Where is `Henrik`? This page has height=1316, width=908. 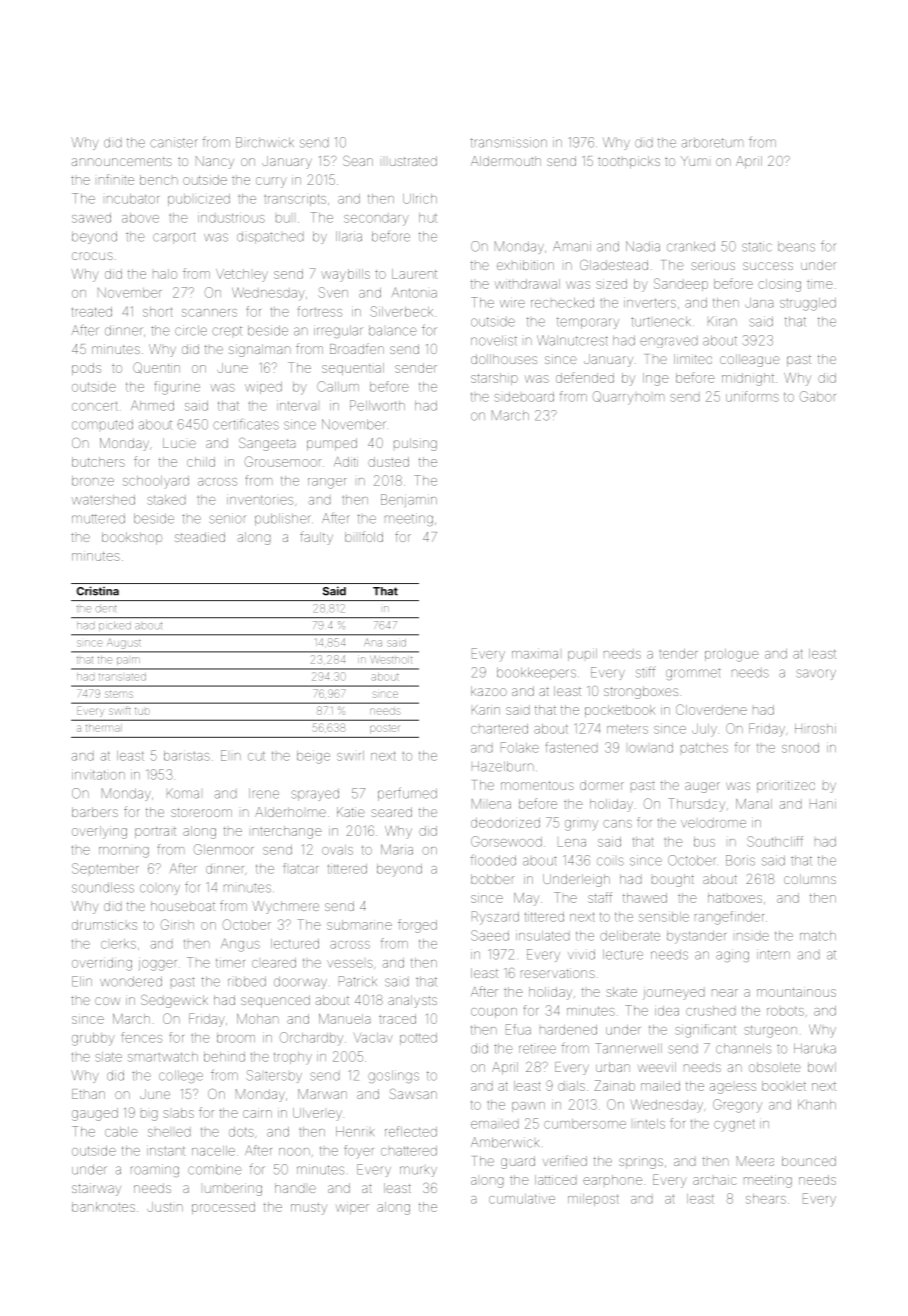 Henrik is located at coordinates (355, 1132).
